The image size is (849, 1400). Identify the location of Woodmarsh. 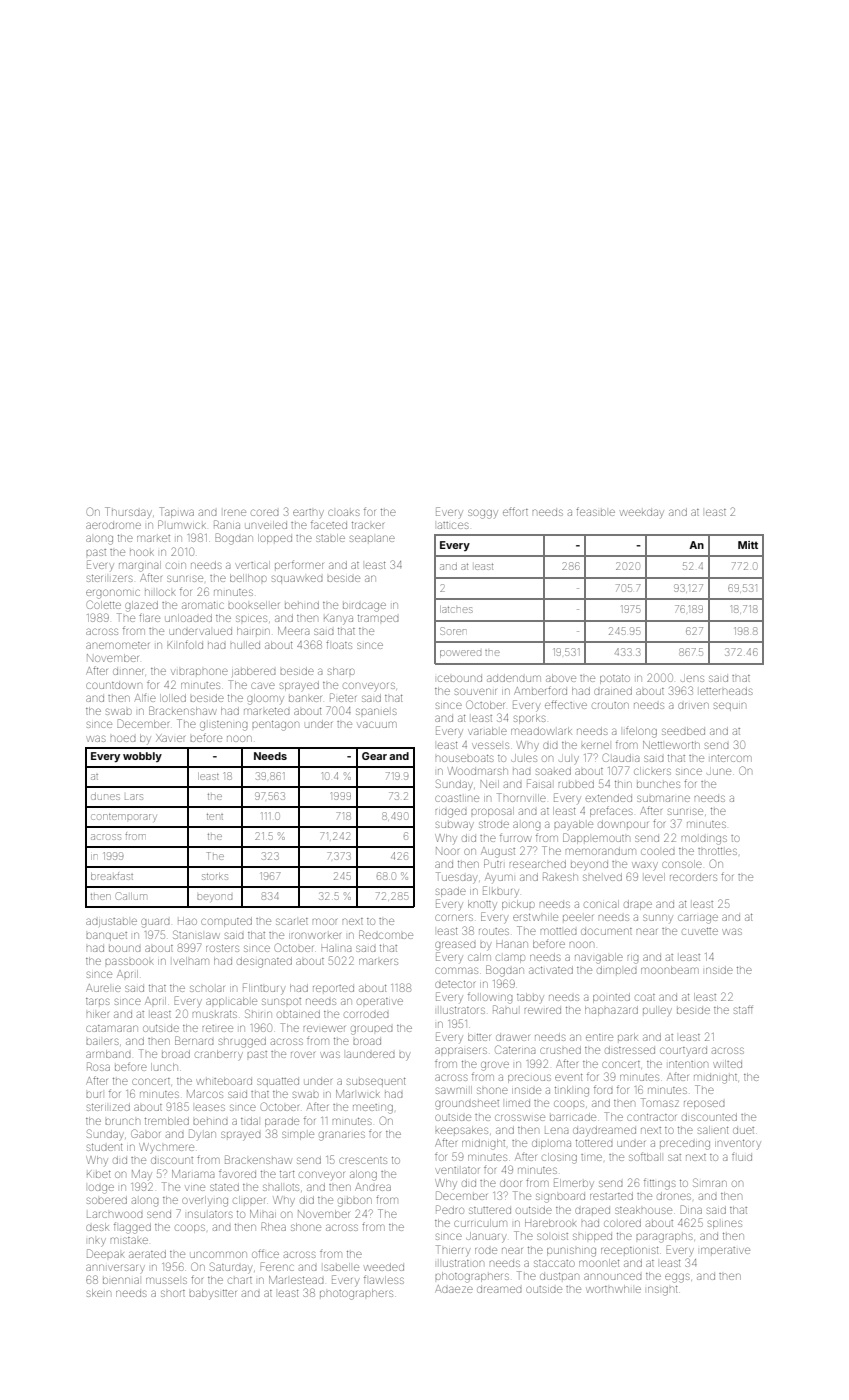
(478, 771).
